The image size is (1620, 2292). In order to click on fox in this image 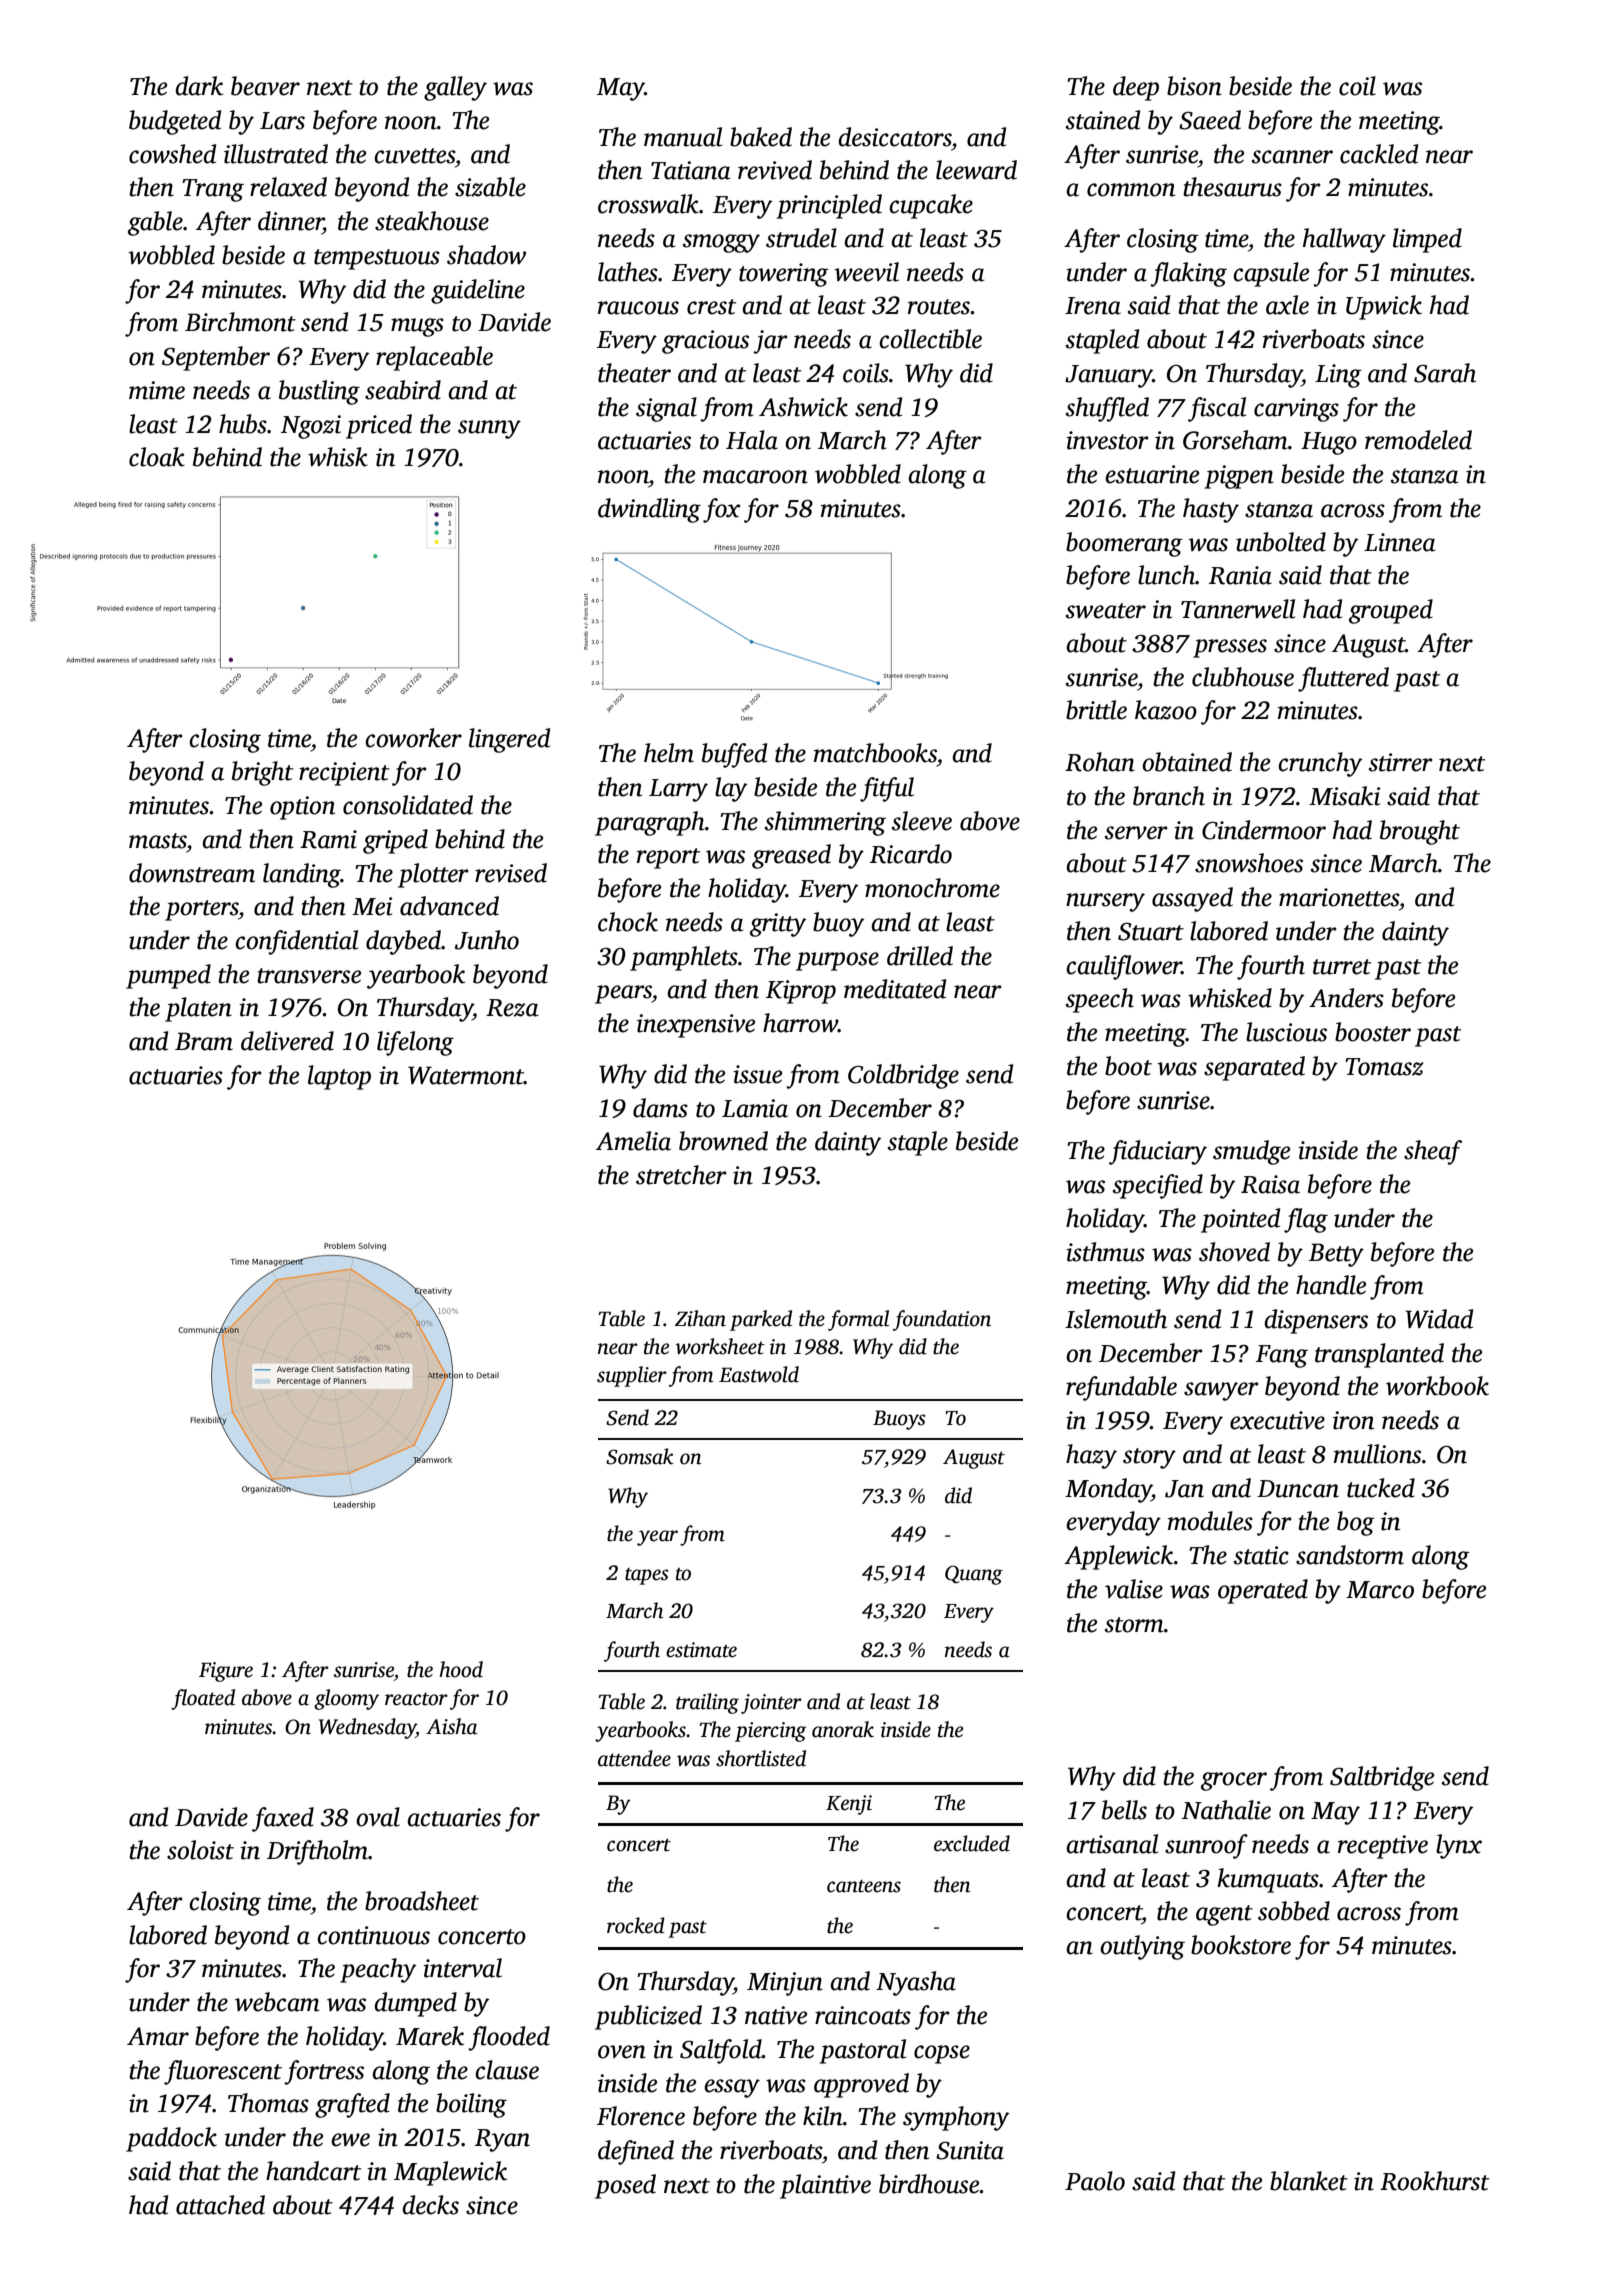, I will do `click(721, 510)`.
